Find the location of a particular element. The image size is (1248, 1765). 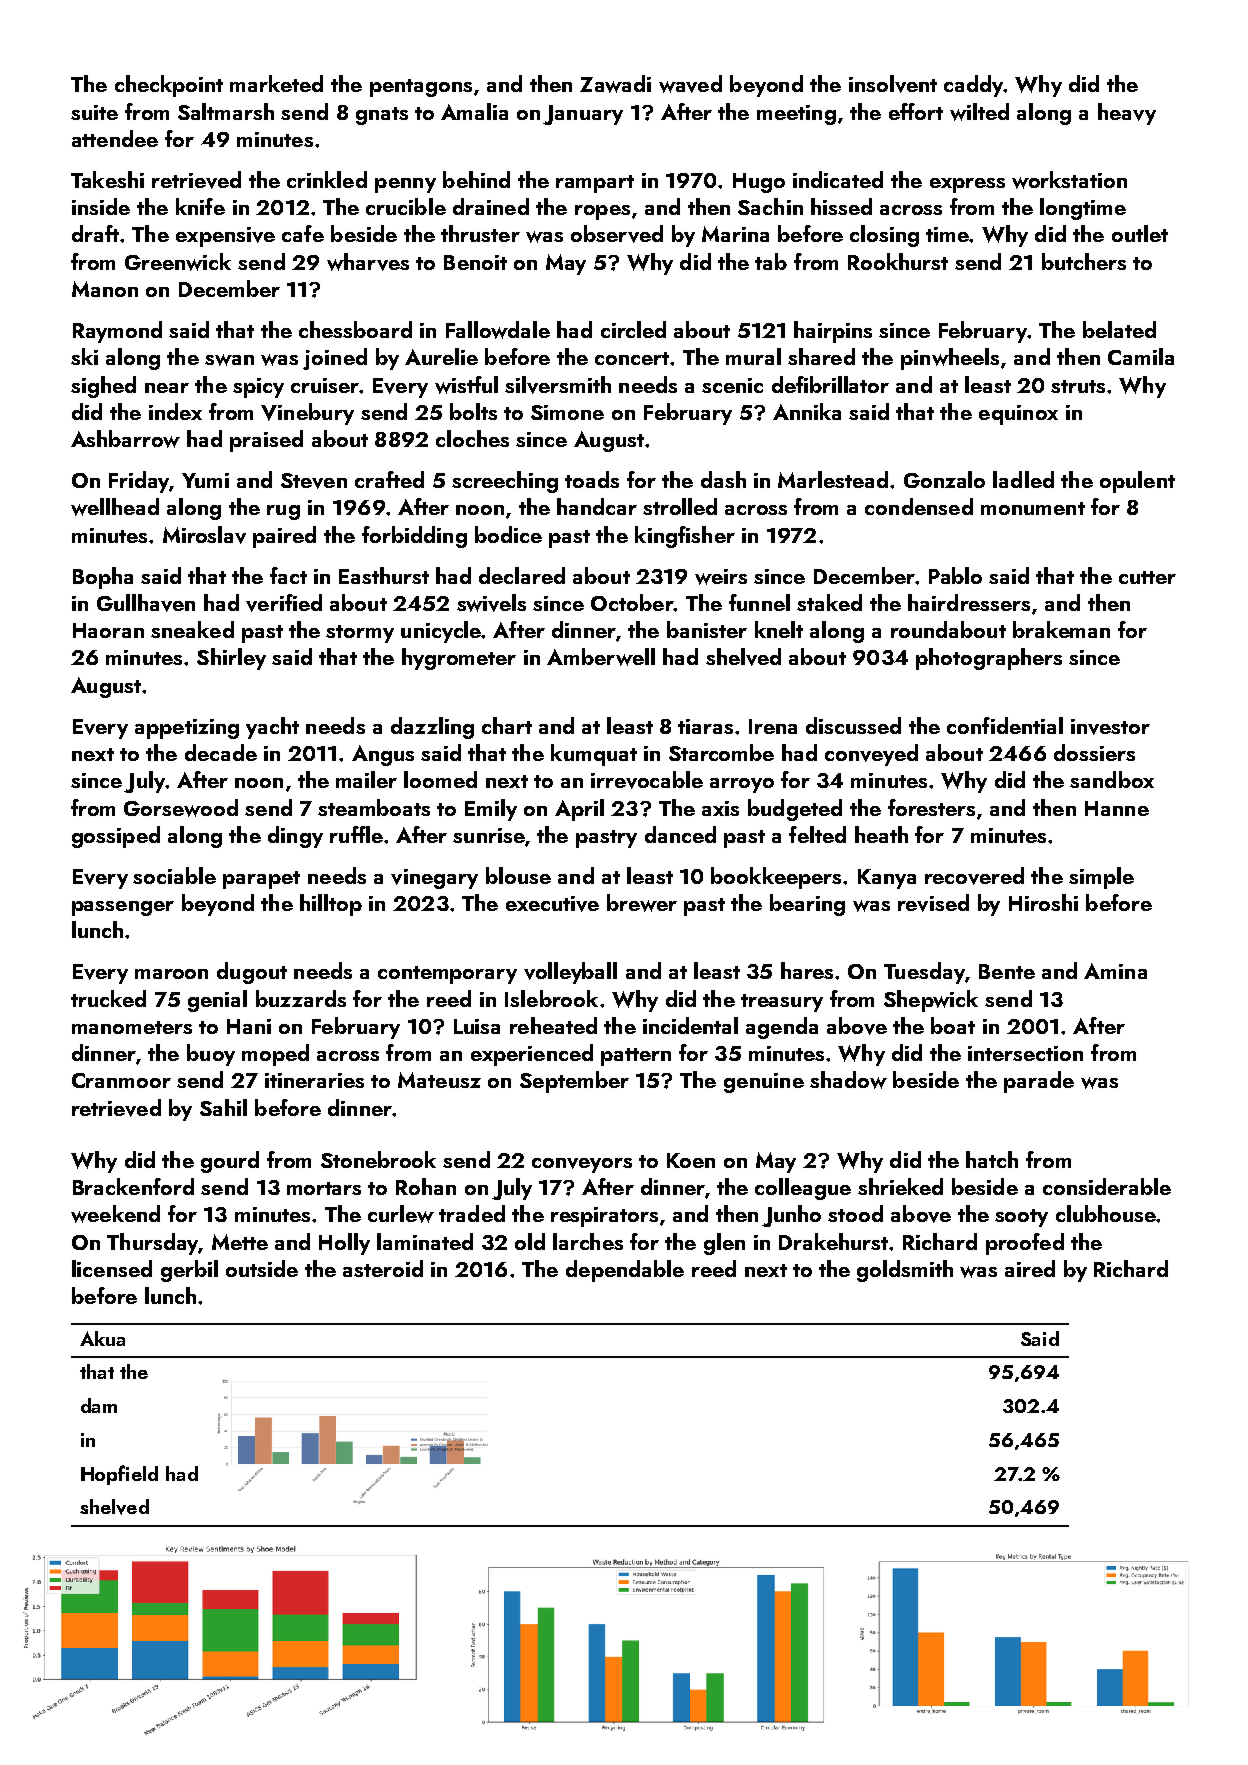

Hopfield is located at coordinates (119, 1475).
